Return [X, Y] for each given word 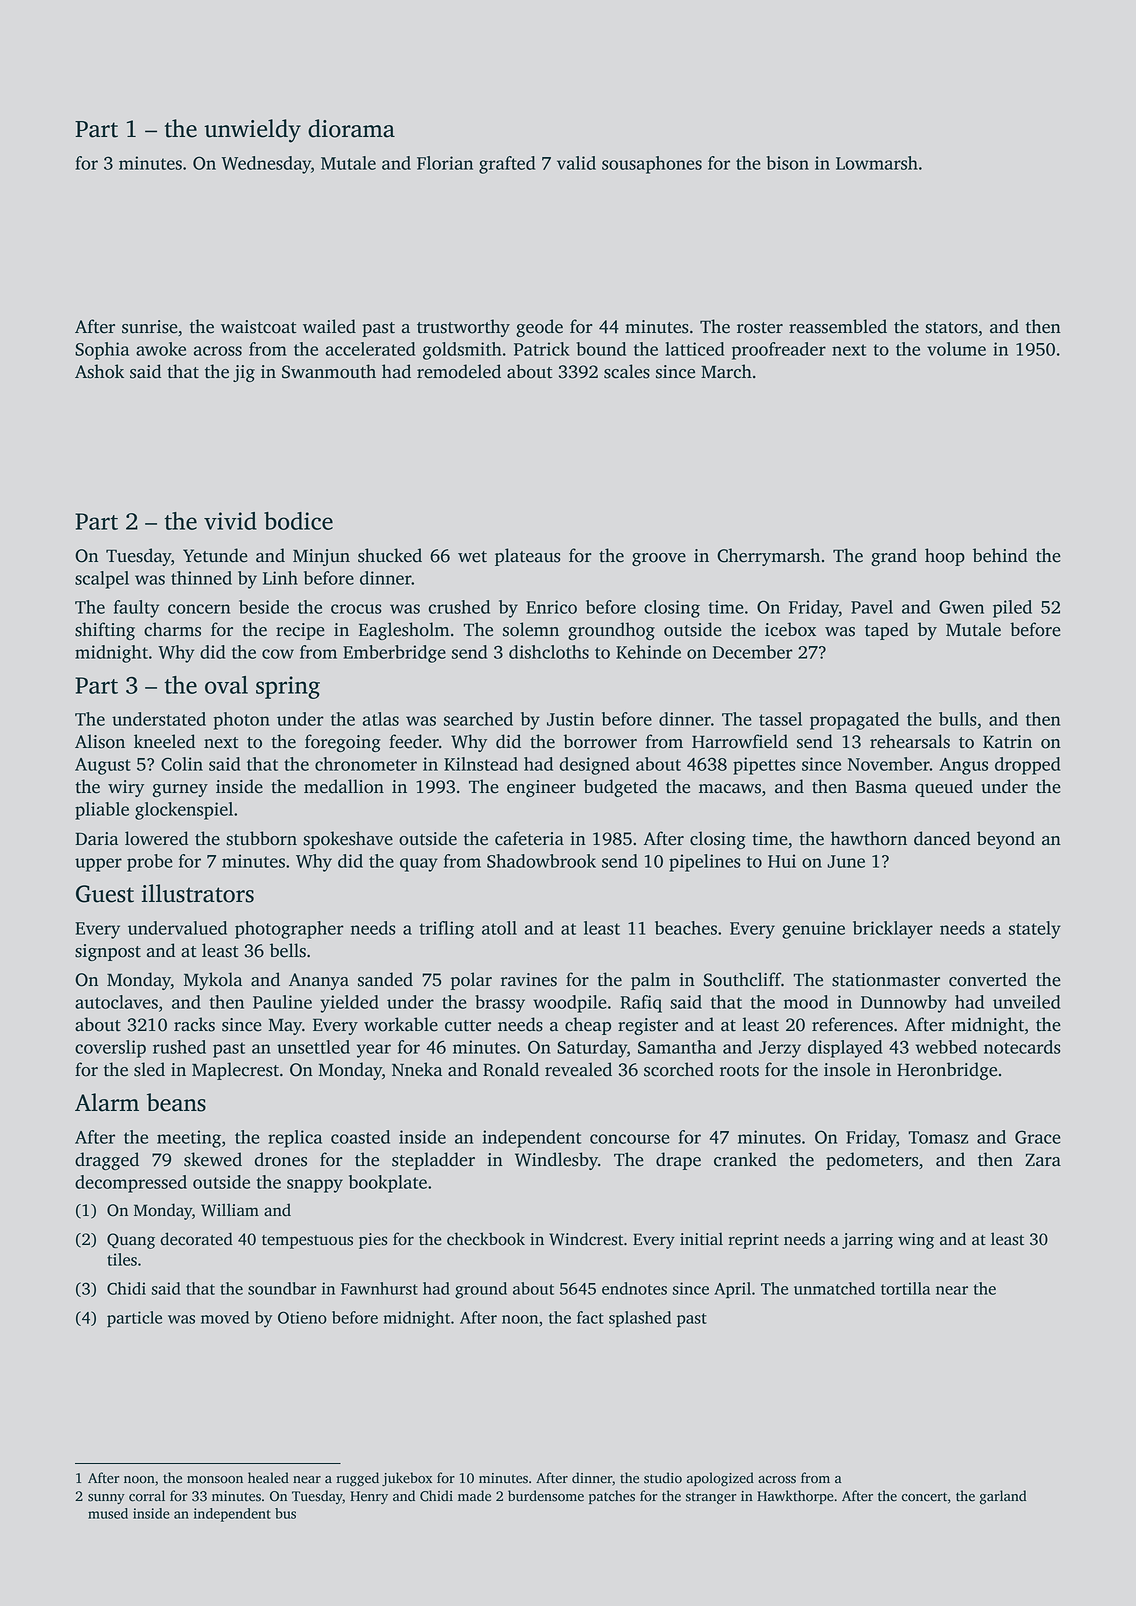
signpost [108, 952]
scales [627, 371]
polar [471, 981]
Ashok [99, 371]
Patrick [542, 349]
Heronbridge [947, 1071]
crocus [356, 609]
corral [147, 1496]
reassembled [838, 326]
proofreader [779, 351]
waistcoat [259, 327]
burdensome [546, 1496]
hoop [945, 557]
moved [225, 1317]
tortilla [905, 1288]
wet [472, 557]
